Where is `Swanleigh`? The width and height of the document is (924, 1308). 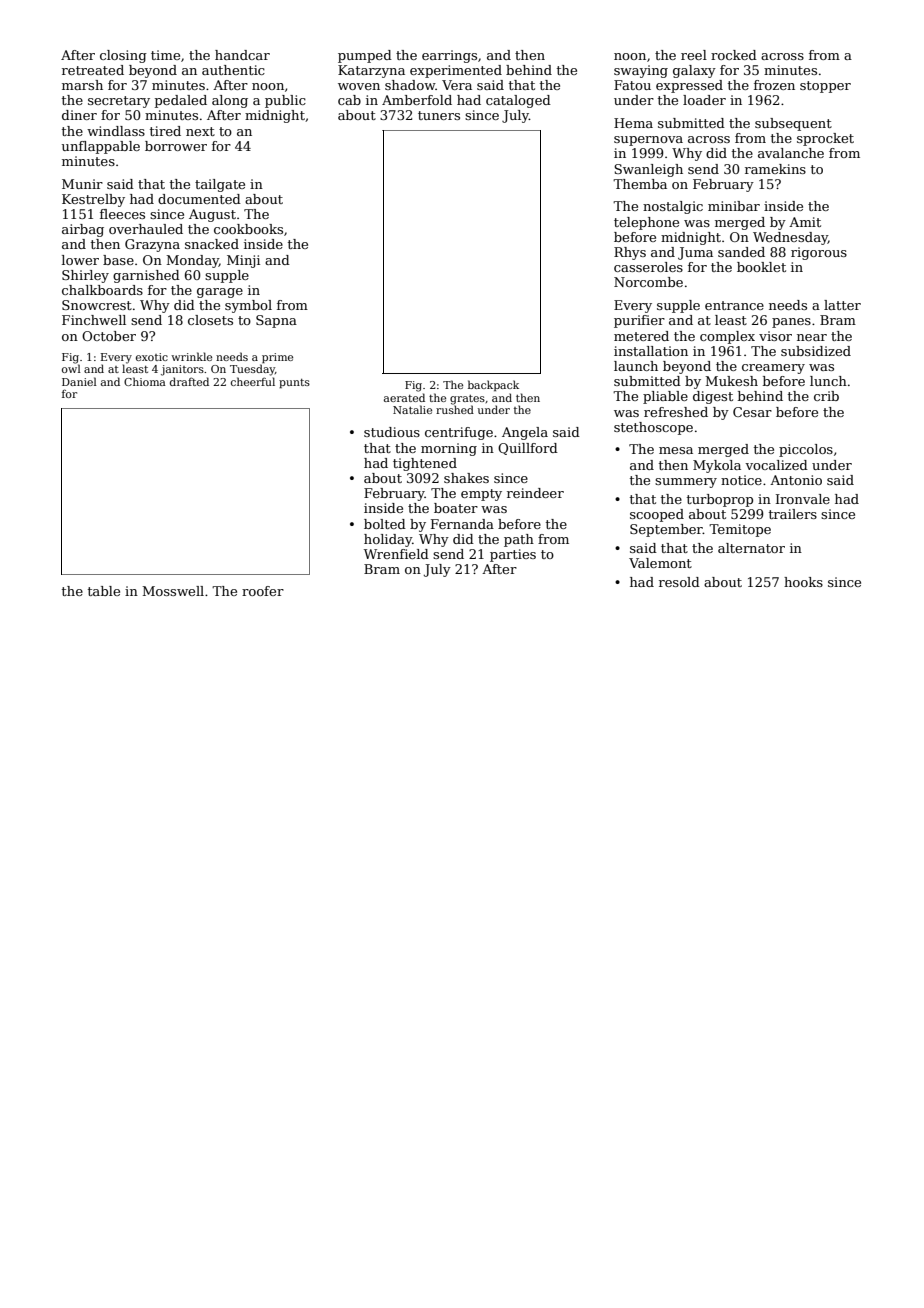
Swanleigh is located at coordinates (648, 170).
